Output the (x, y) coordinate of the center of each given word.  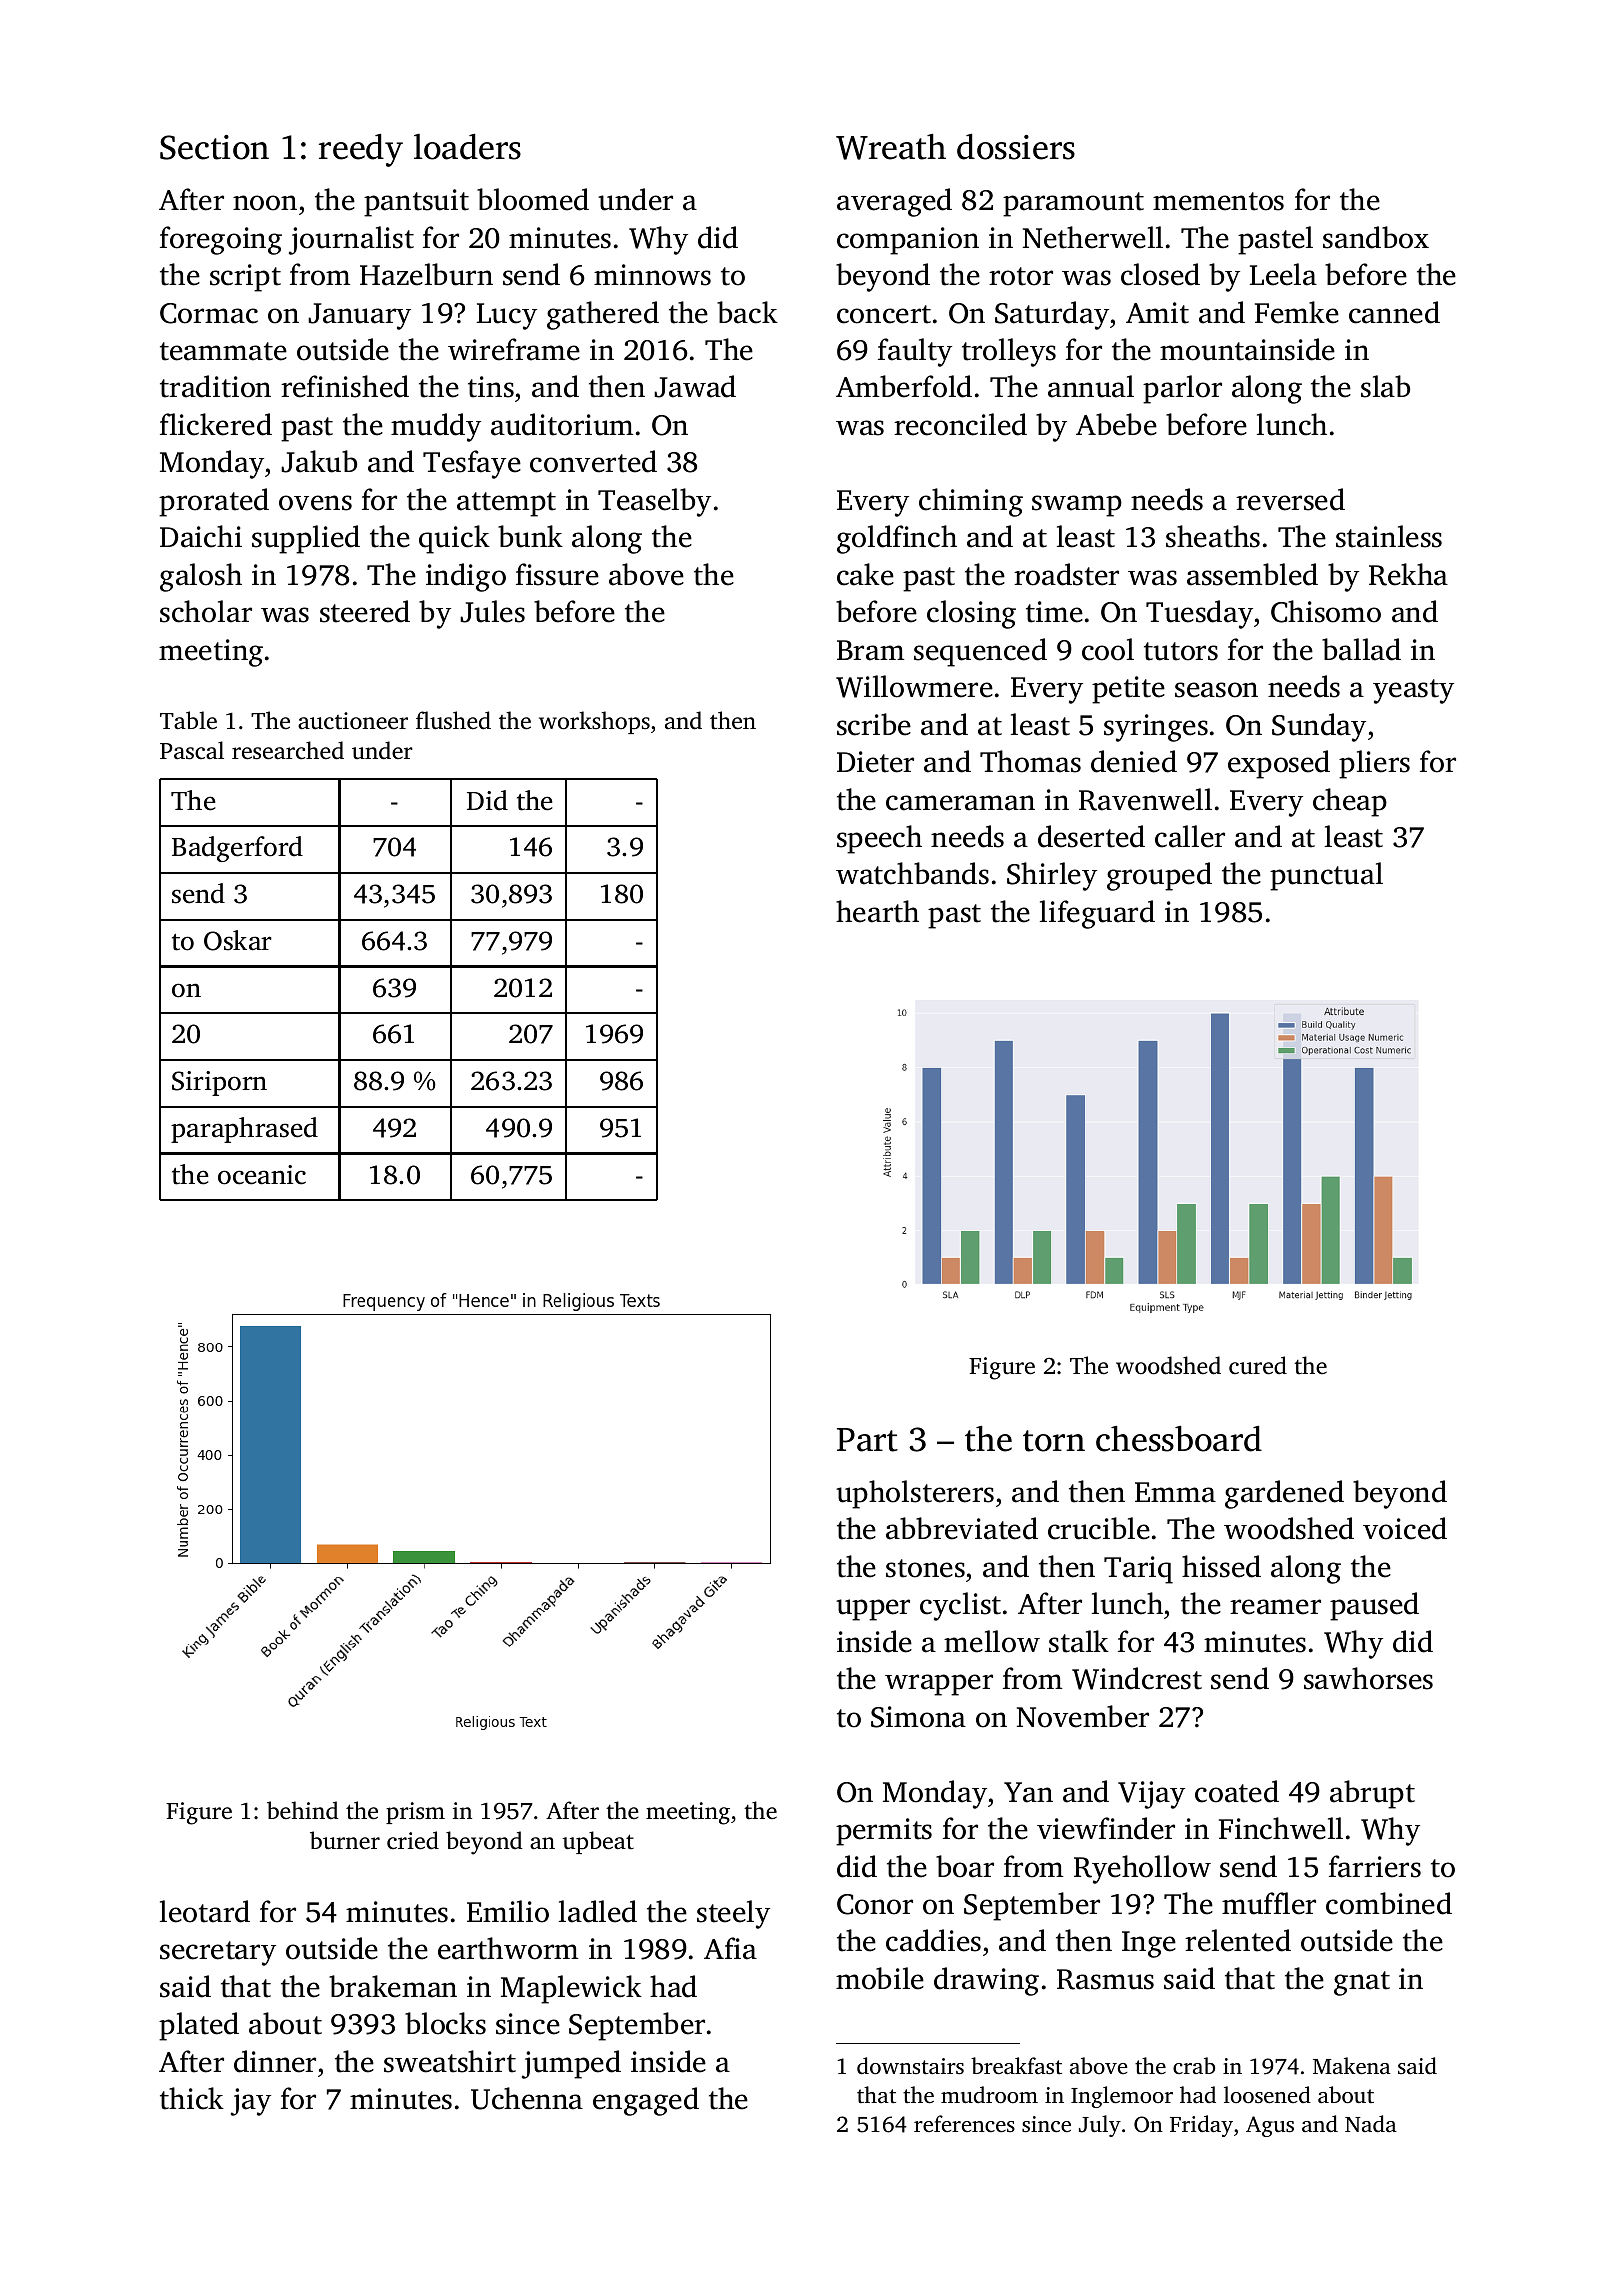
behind (302, 1810)
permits (884, 1832)
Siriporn (219, 1083)
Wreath (891, 147)
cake (865, 574)
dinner (275, 2061)
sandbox (1376, 237)
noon (265, 203)
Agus (1270, 2126)
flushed (453, 720)
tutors (1181, 651)
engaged (646, 2101)
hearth (877, 911)
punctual (1326, 876)
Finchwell (1281, 1828)
